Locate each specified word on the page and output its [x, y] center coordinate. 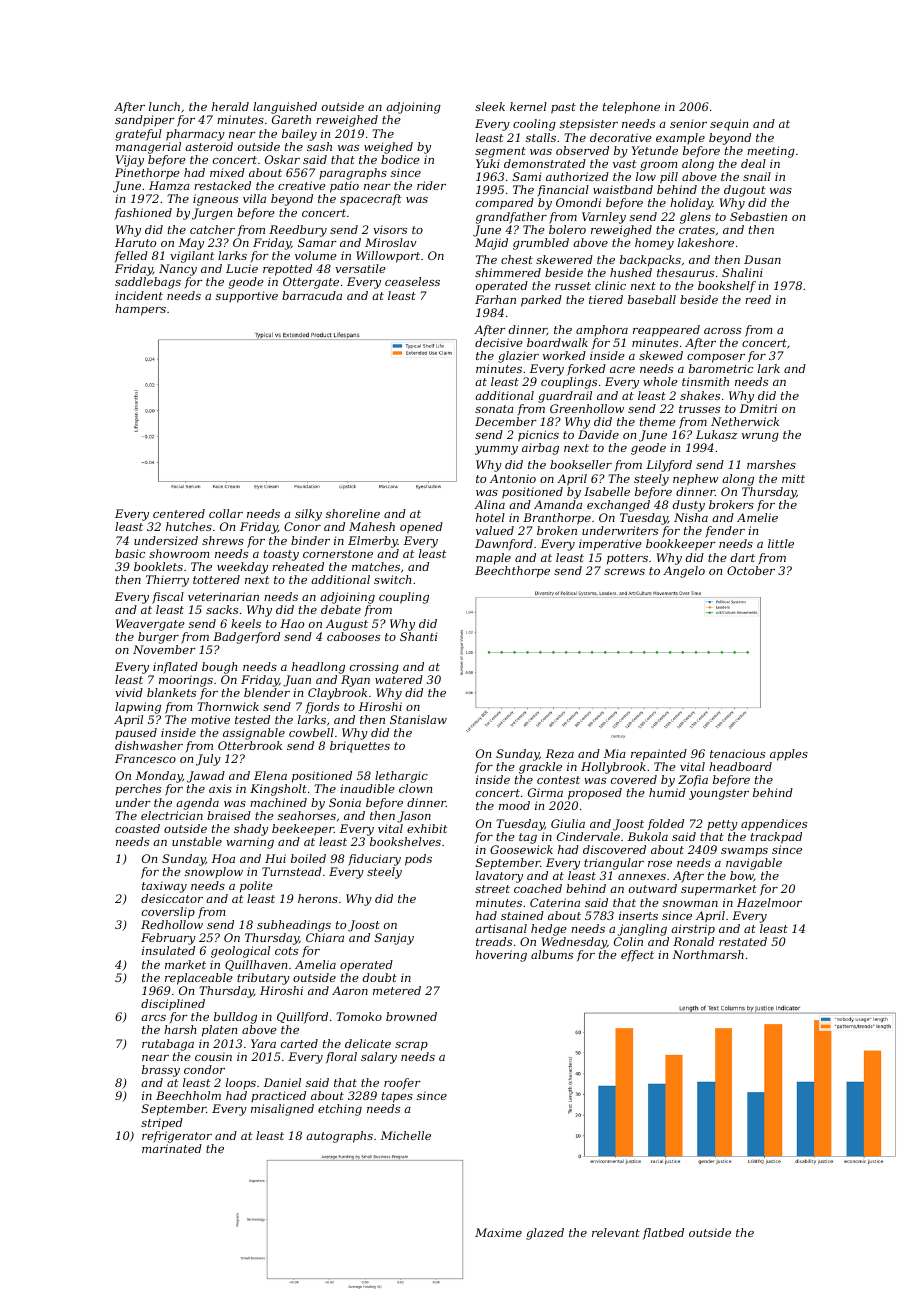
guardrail [565, 397]
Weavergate [150, 625]
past [563, 108]
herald [230, 106]
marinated [172, 1148]
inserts [638, 915]
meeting [771, 152]
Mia [615, 753]
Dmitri [758, 408]
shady [251, 830]
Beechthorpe [512, 572]
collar [226, 513]
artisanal [501, 928]
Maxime [498, 1232]
